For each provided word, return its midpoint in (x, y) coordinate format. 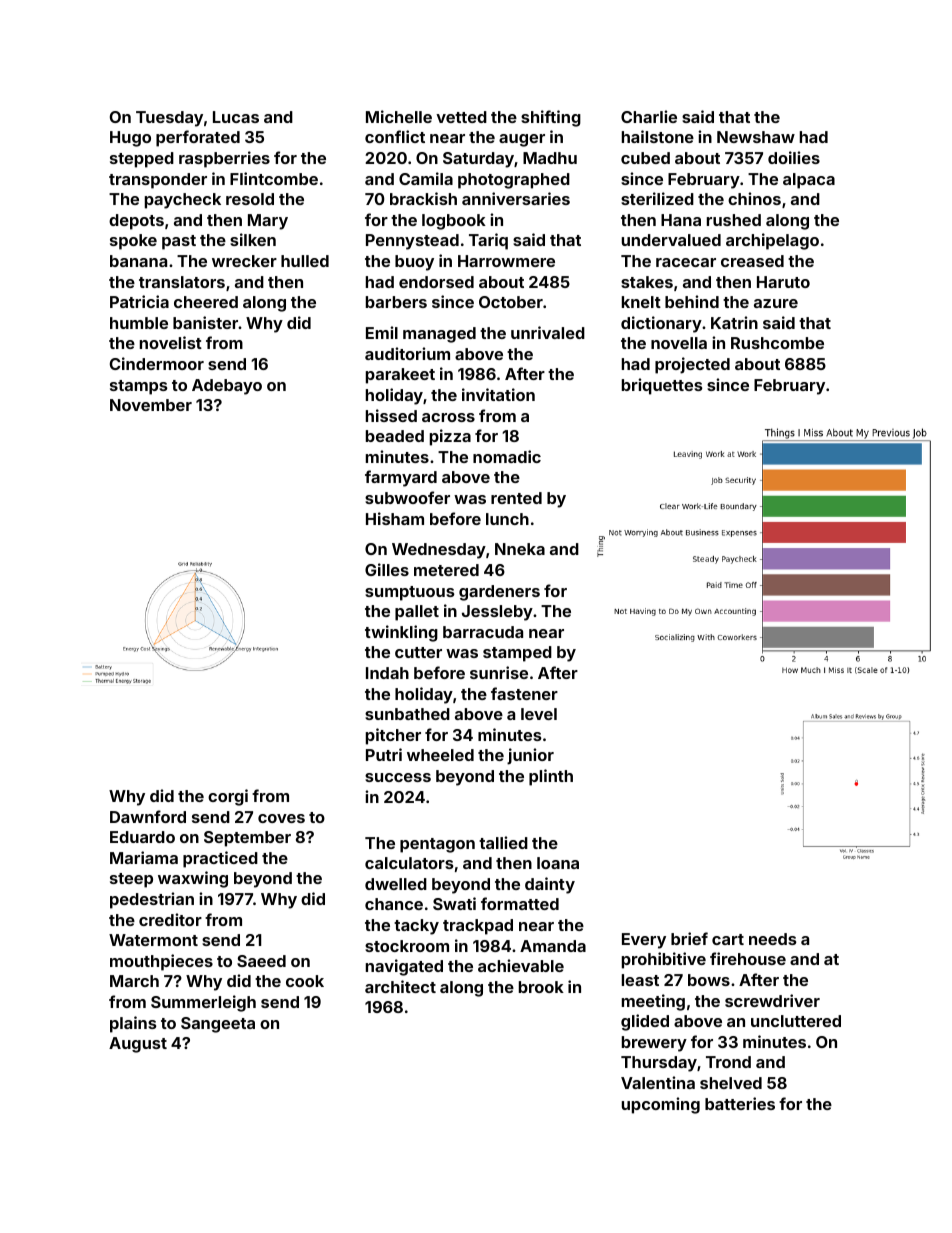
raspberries (224, 159)
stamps (139, 387)
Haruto (783, 282)
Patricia (139, 301)
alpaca (809, 181)
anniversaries (516, 198)
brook (541, 987)
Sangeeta (218, 1025)
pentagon (437, 845)
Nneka (520, 549)
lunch (507, 519)
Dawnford (148, 816)
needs (773, 939)
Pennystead (412, 242)
